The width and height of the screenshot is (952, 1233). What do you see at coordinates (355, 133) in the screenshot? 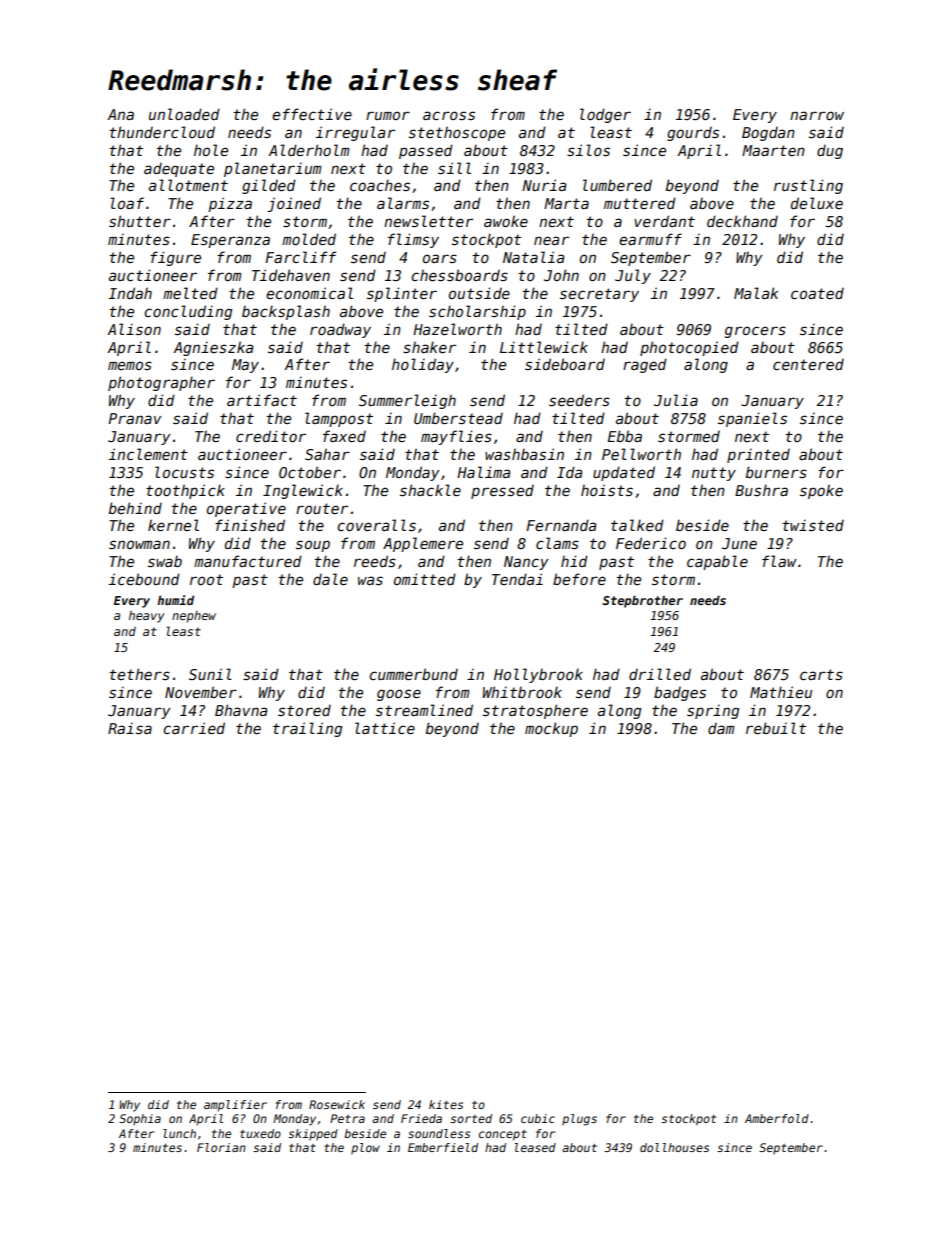
I see `irregular` at bounding box center [355, 133].
